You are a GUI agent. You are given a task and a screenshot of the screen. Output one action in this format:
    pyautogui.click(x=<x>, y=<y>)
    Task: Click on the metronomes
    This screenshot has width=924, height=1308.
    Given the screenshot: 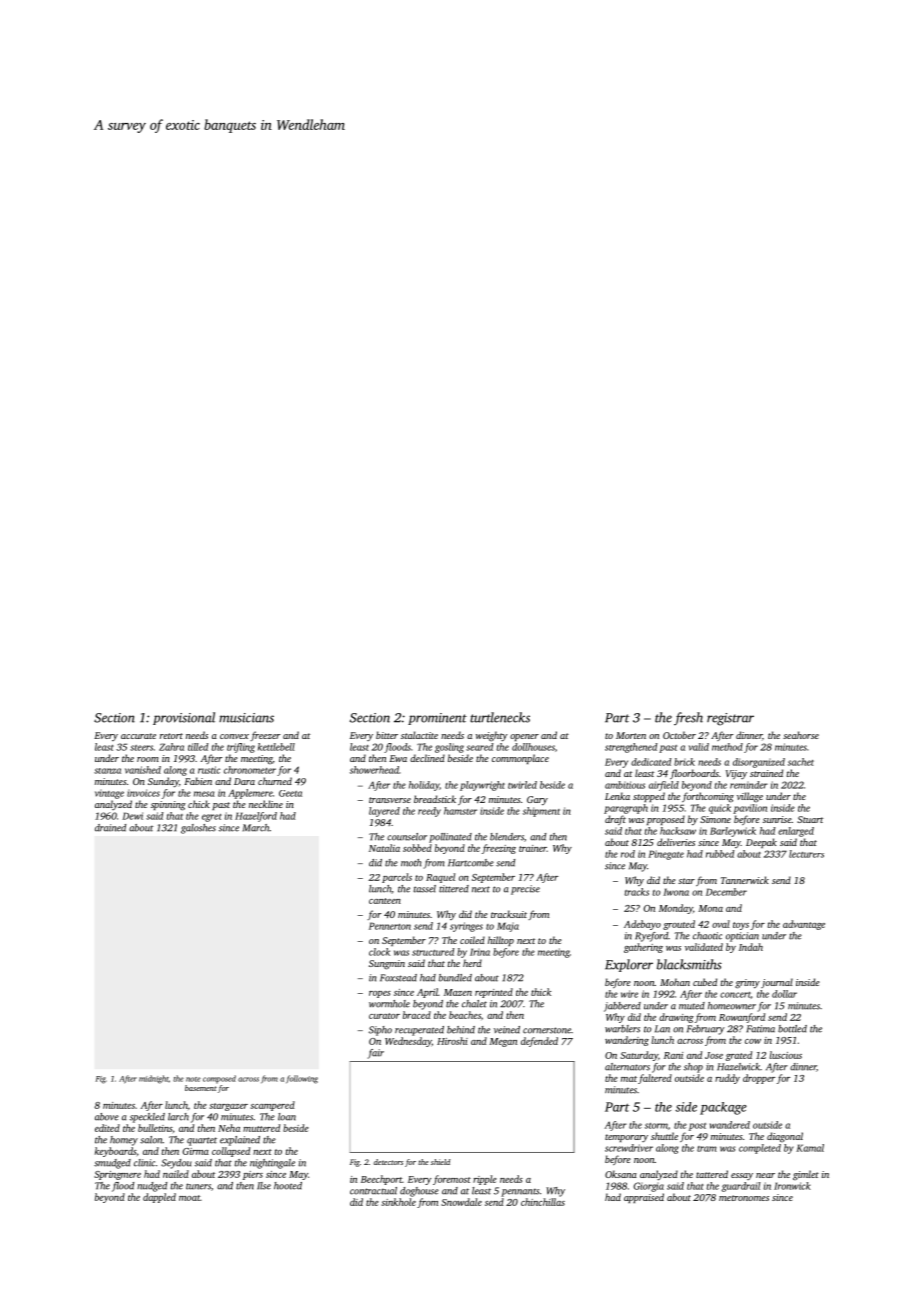 What is the action you would take?
    pyautogui.click(x=744, y=1198)
